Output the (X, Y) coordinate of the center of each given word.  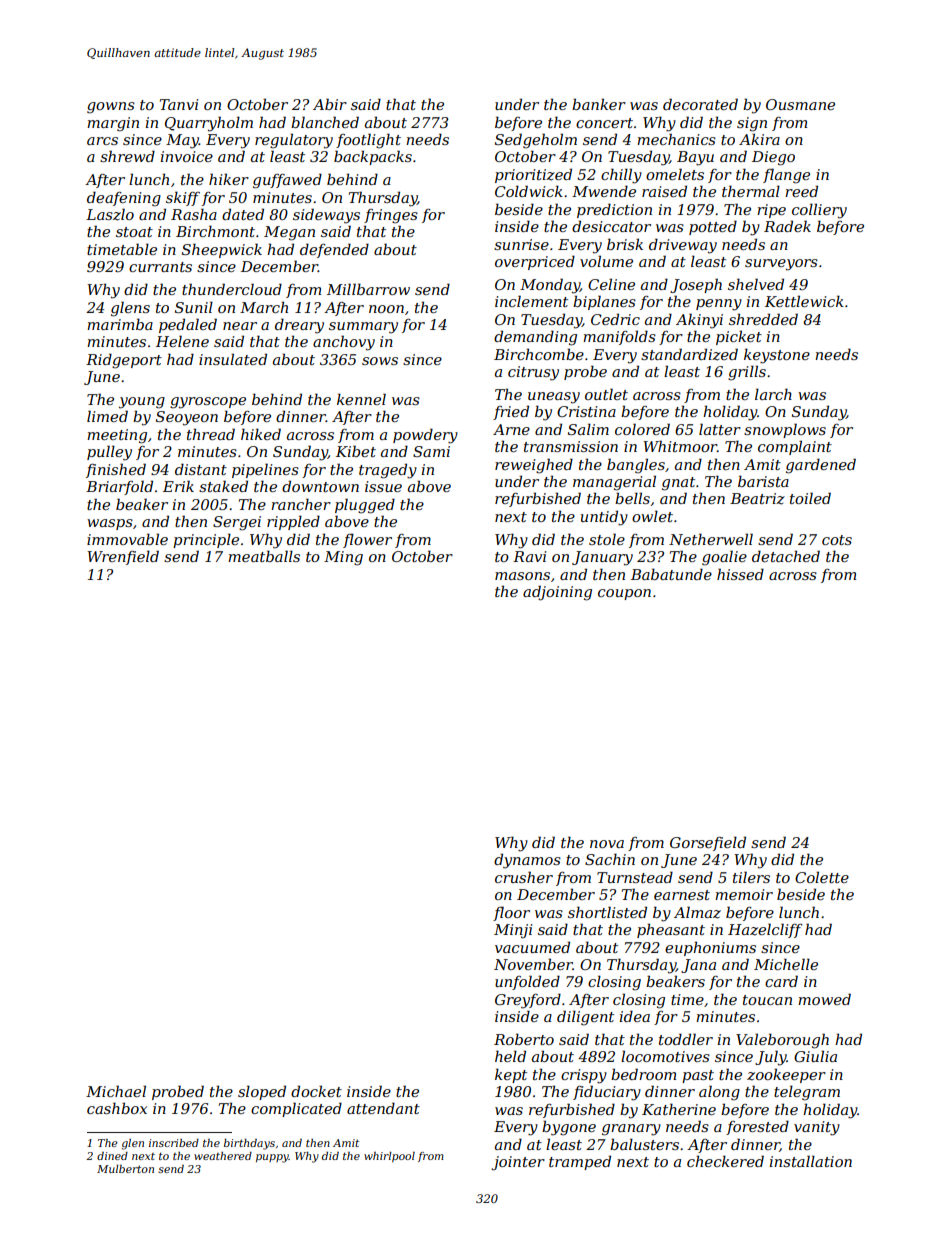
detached (786, 556)
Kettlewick (804, 301)
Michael (116, 1091)
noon (386, 309)
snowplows (785, 430)
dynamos (527, 861)
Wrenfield (123, 557)
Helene (182, 341)
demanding (535, 338)
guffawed (287, 181)
